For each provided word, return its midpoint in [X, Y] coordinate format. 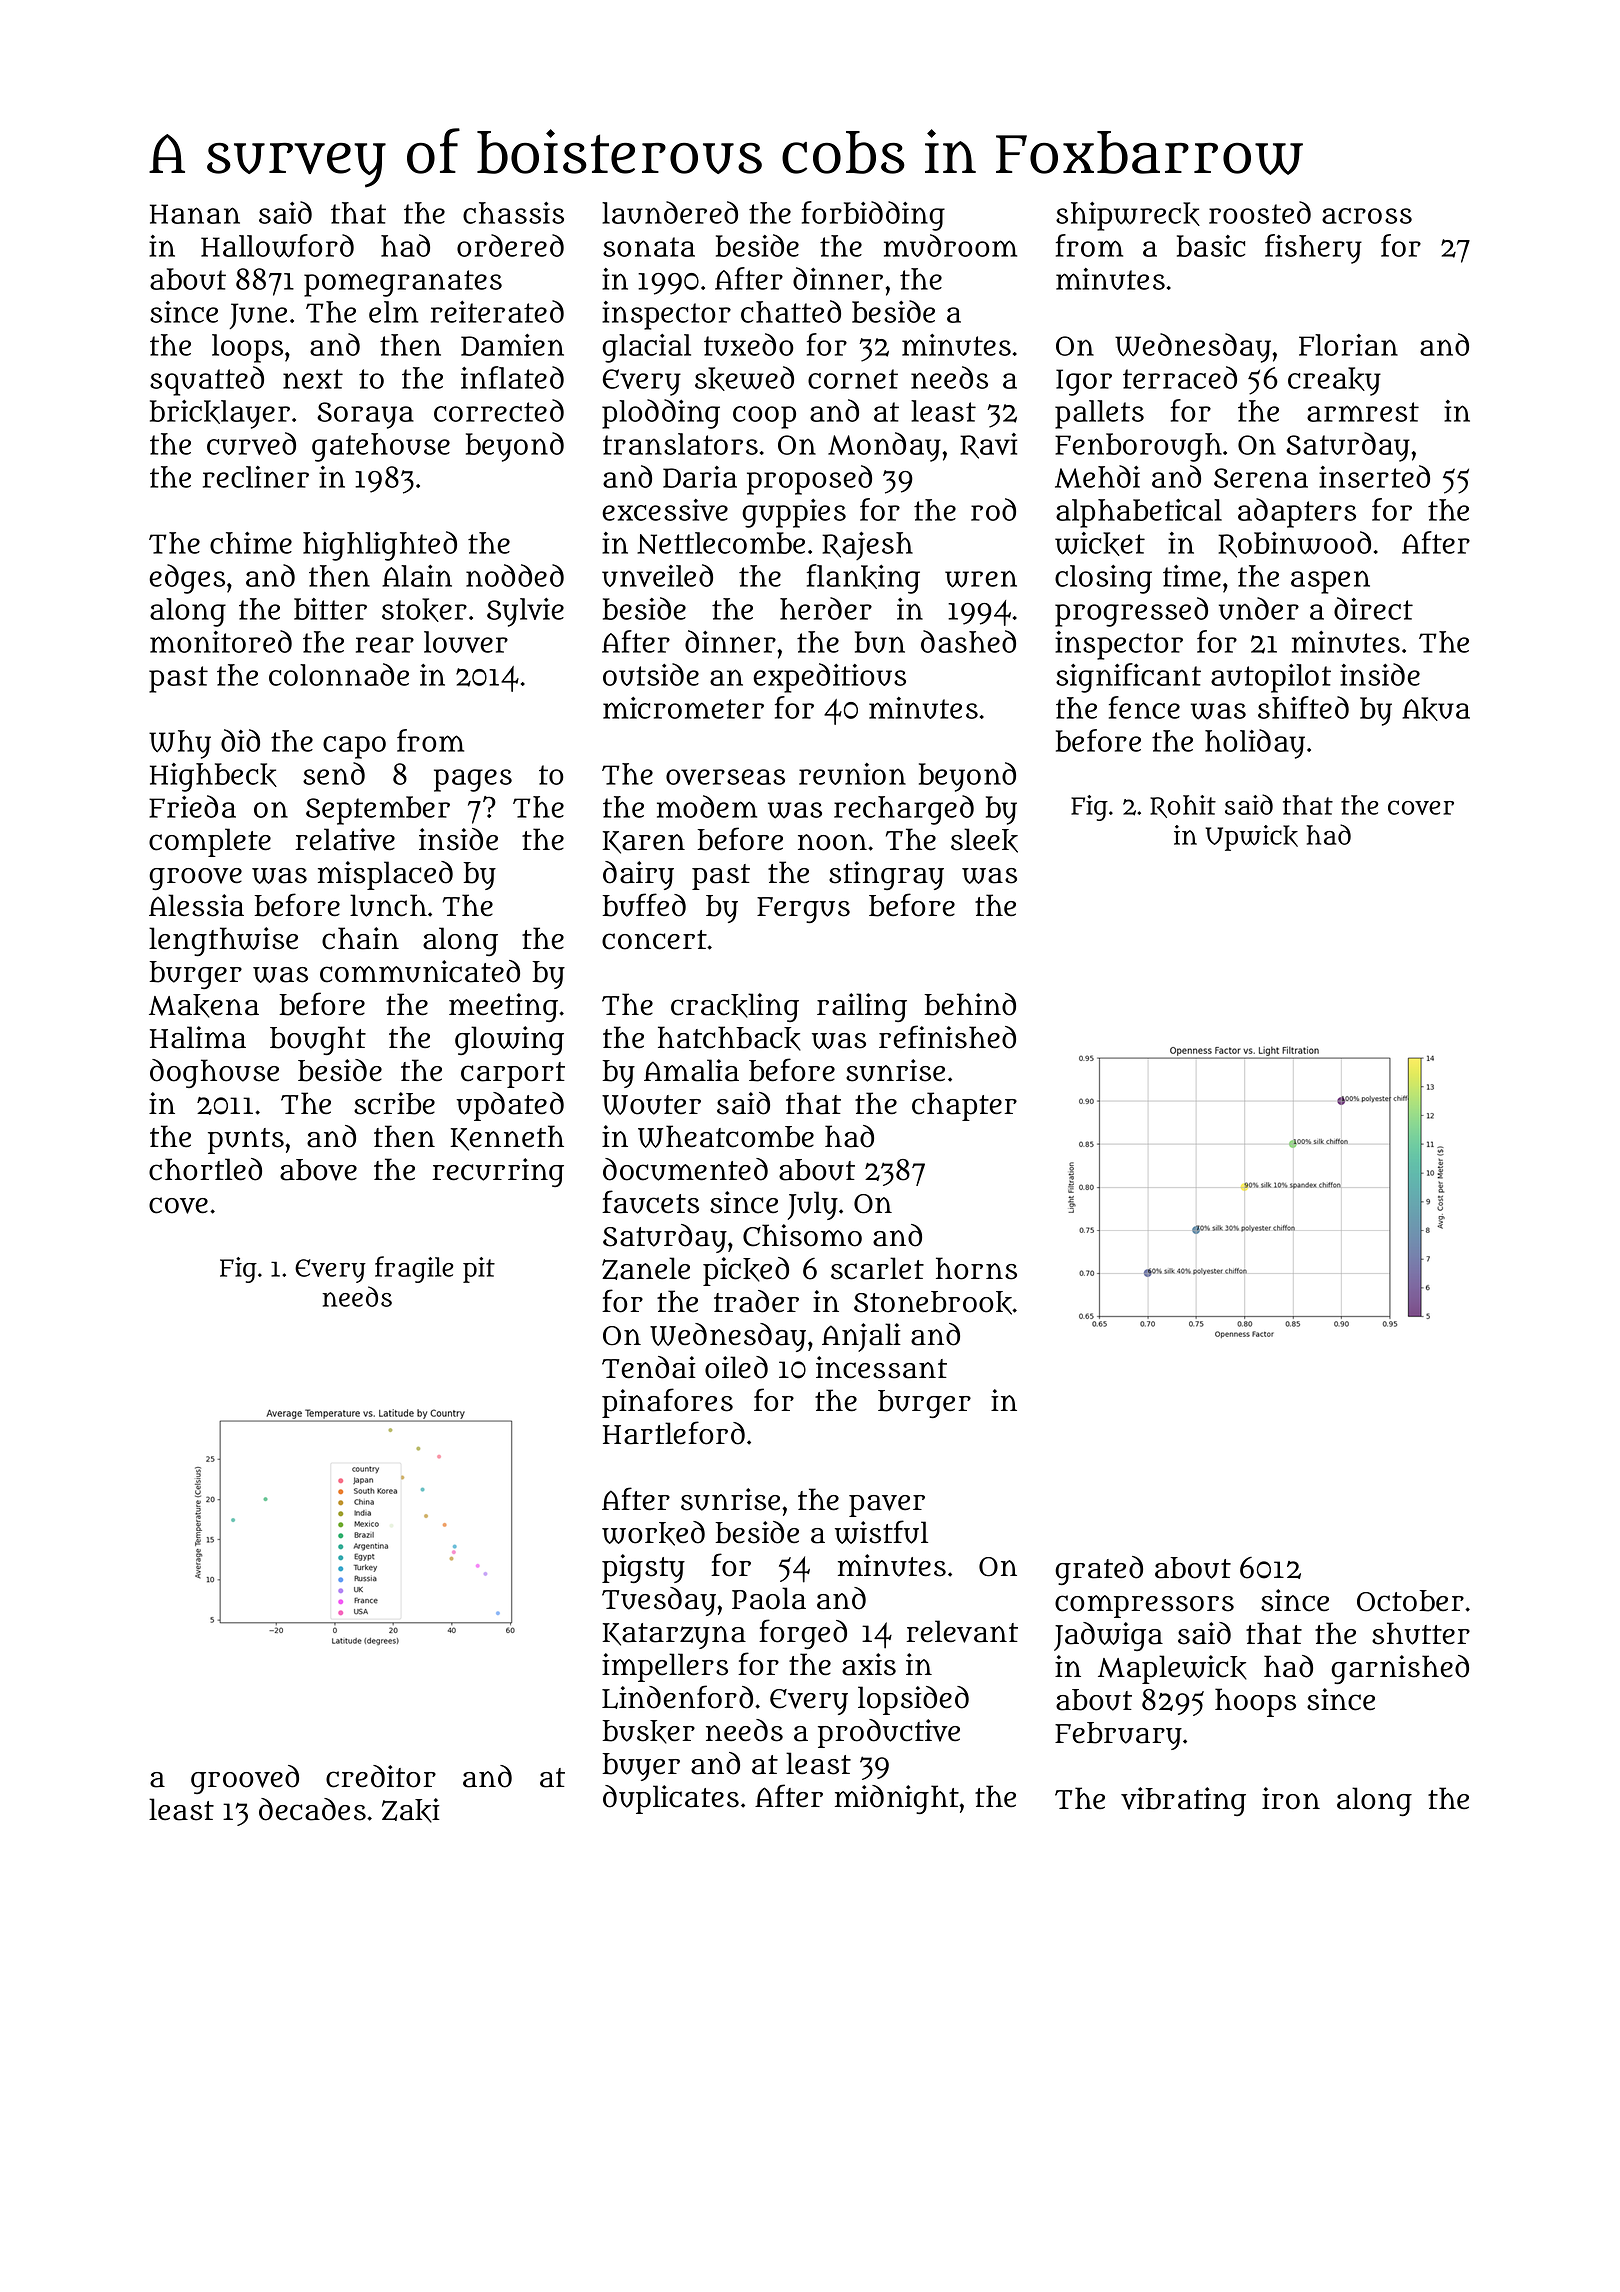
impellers [665, 1667]
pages [473, 780]
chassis [513, 213]
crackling [735, 1007]
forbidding [873, 216]
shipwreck [1128, 216]
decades [312, 1809]
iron [1291, 1798]
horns [976, 1268]
